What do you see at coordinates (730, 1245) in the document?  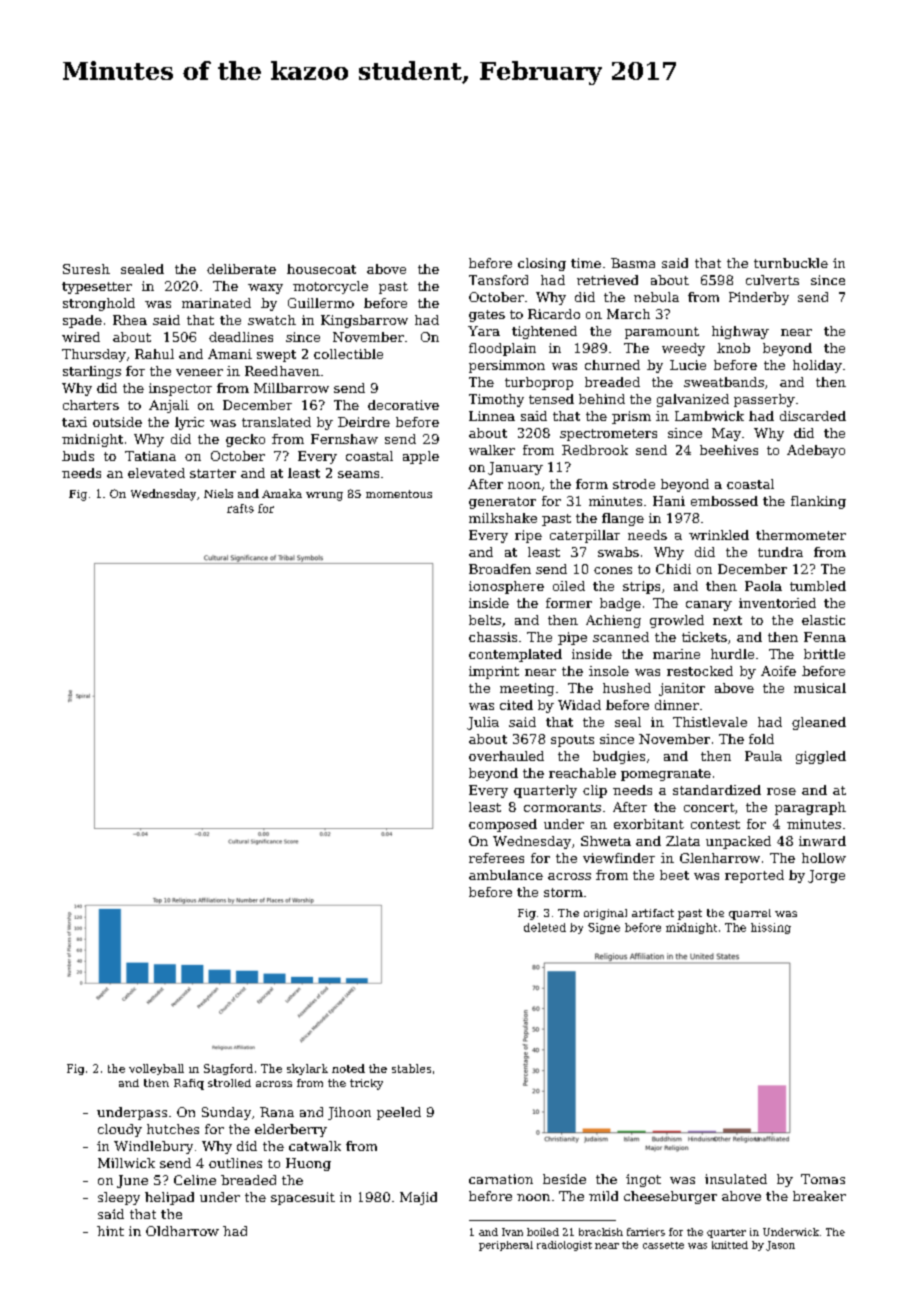 I see `knitted` at bounding box center [730, 1245].
